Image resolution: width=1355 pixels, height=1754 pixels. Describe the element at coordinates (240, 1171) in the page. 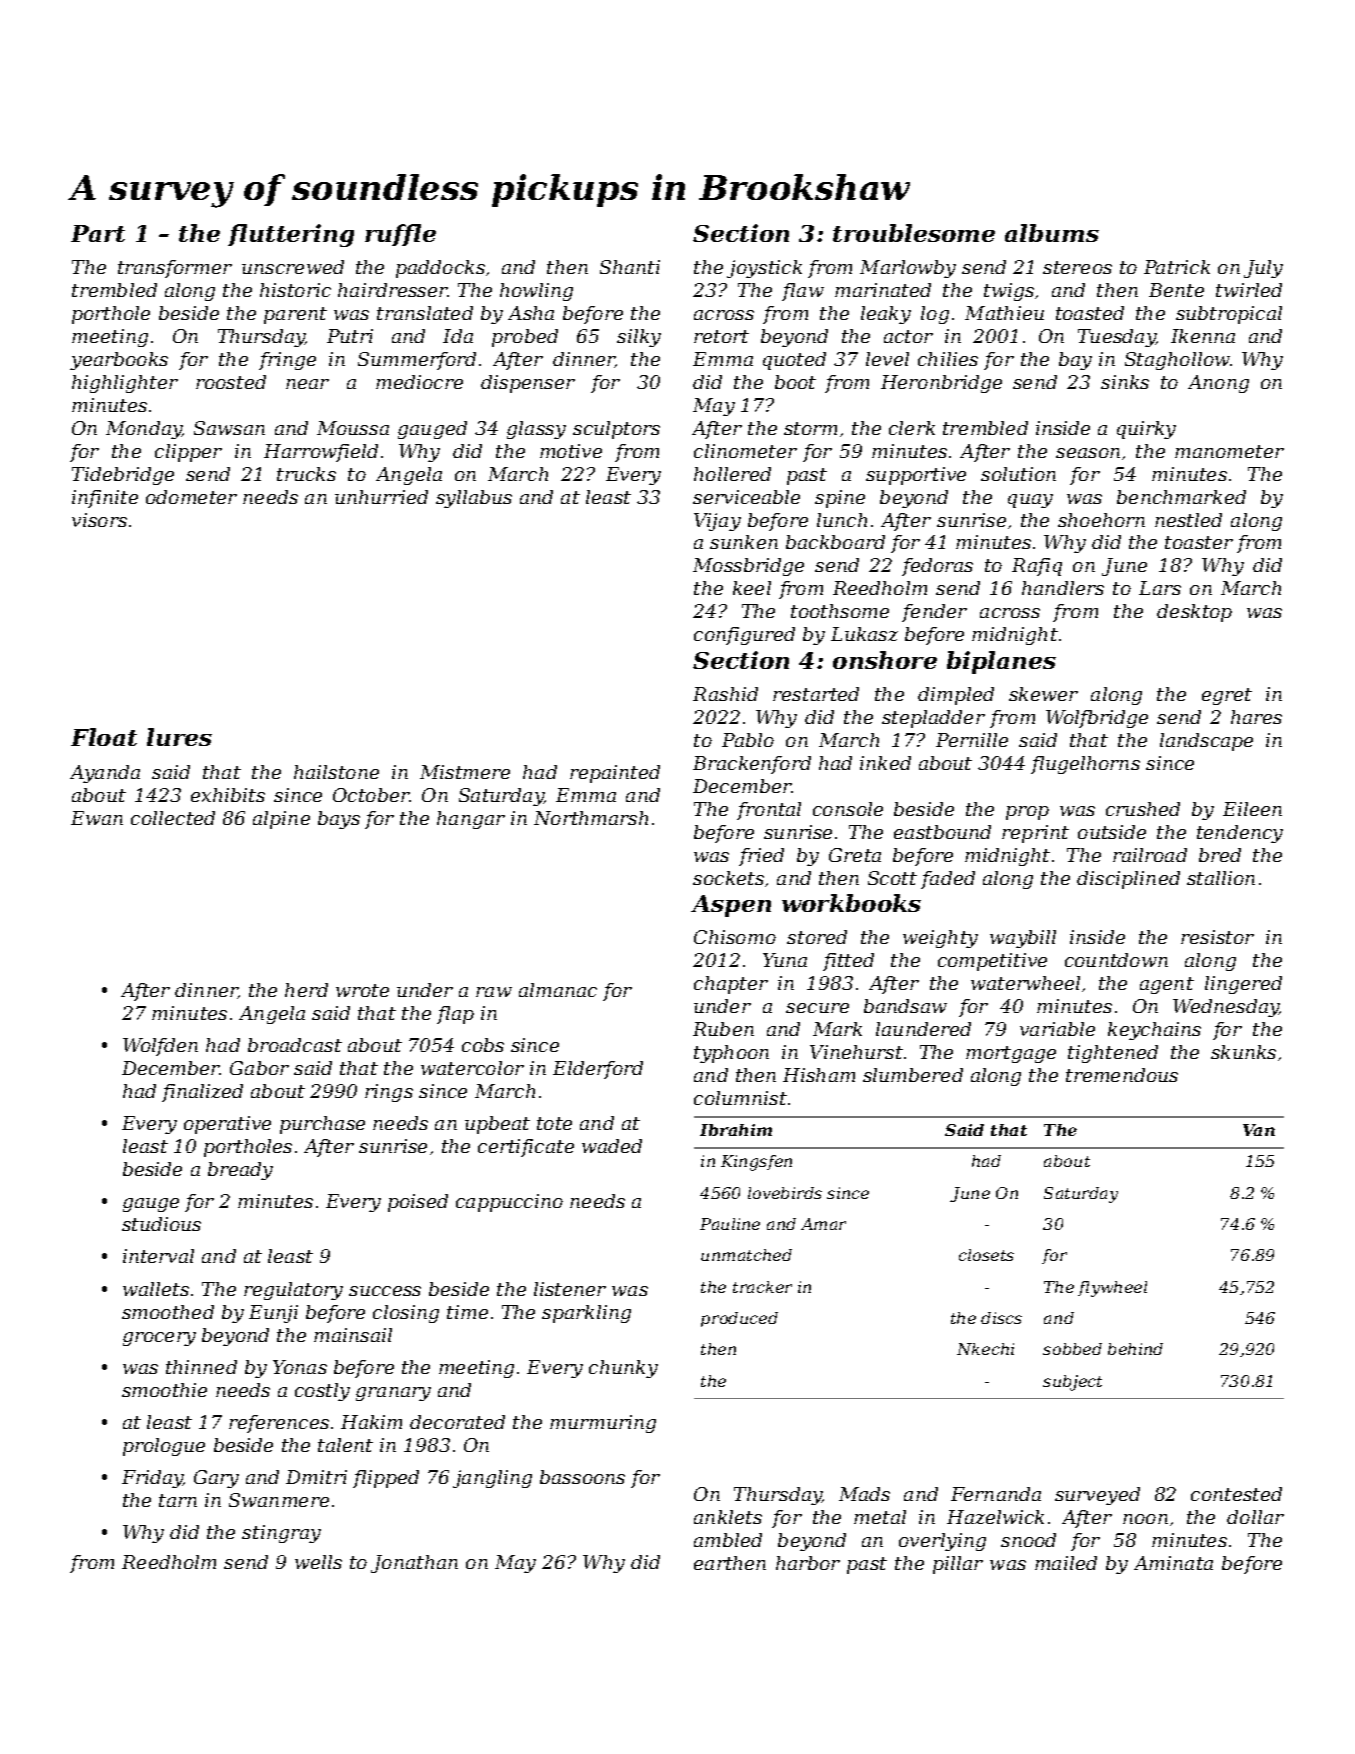

I see `bready` at that location.
